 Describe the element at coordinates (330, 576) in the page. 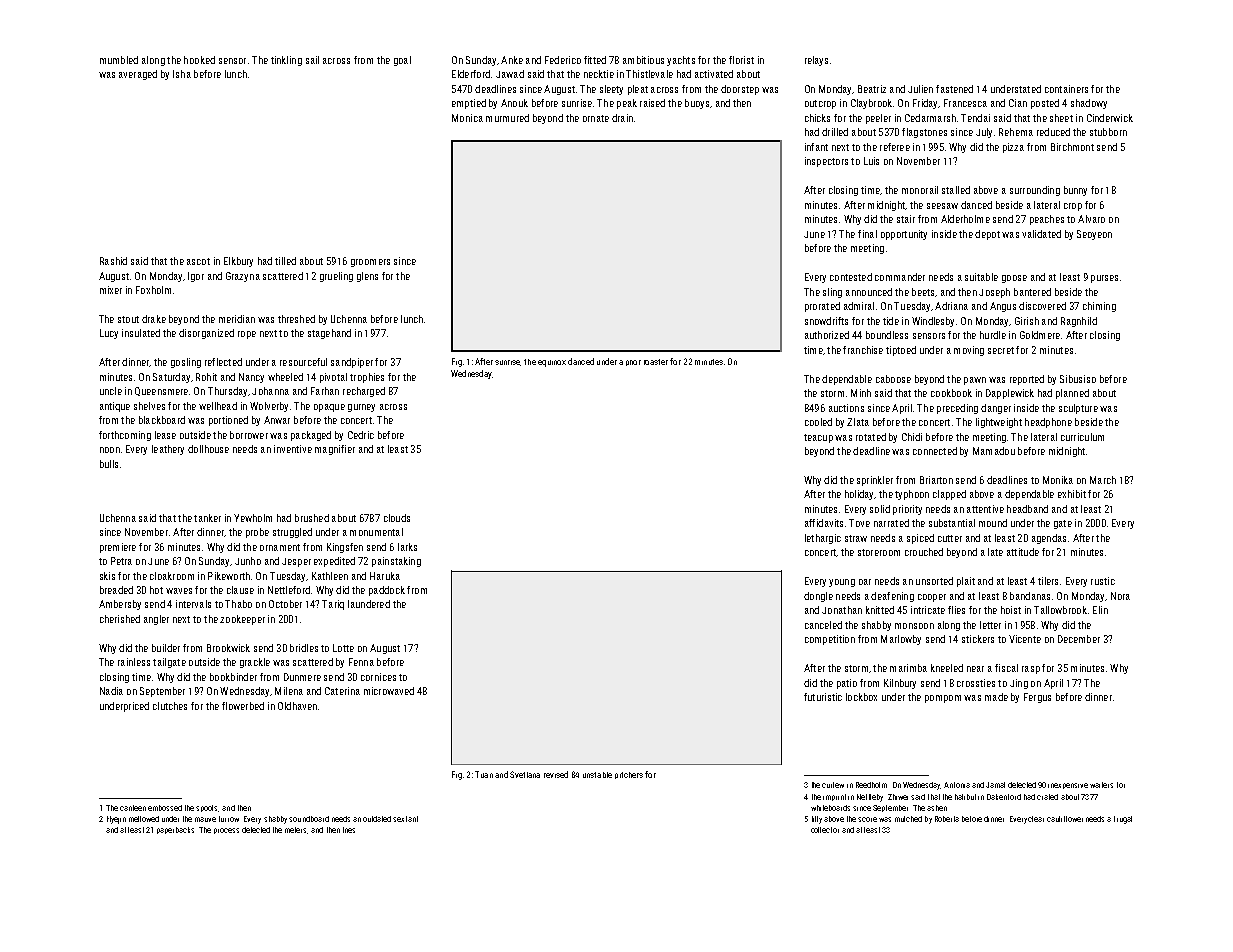

I see `Kathleen` at that location.
